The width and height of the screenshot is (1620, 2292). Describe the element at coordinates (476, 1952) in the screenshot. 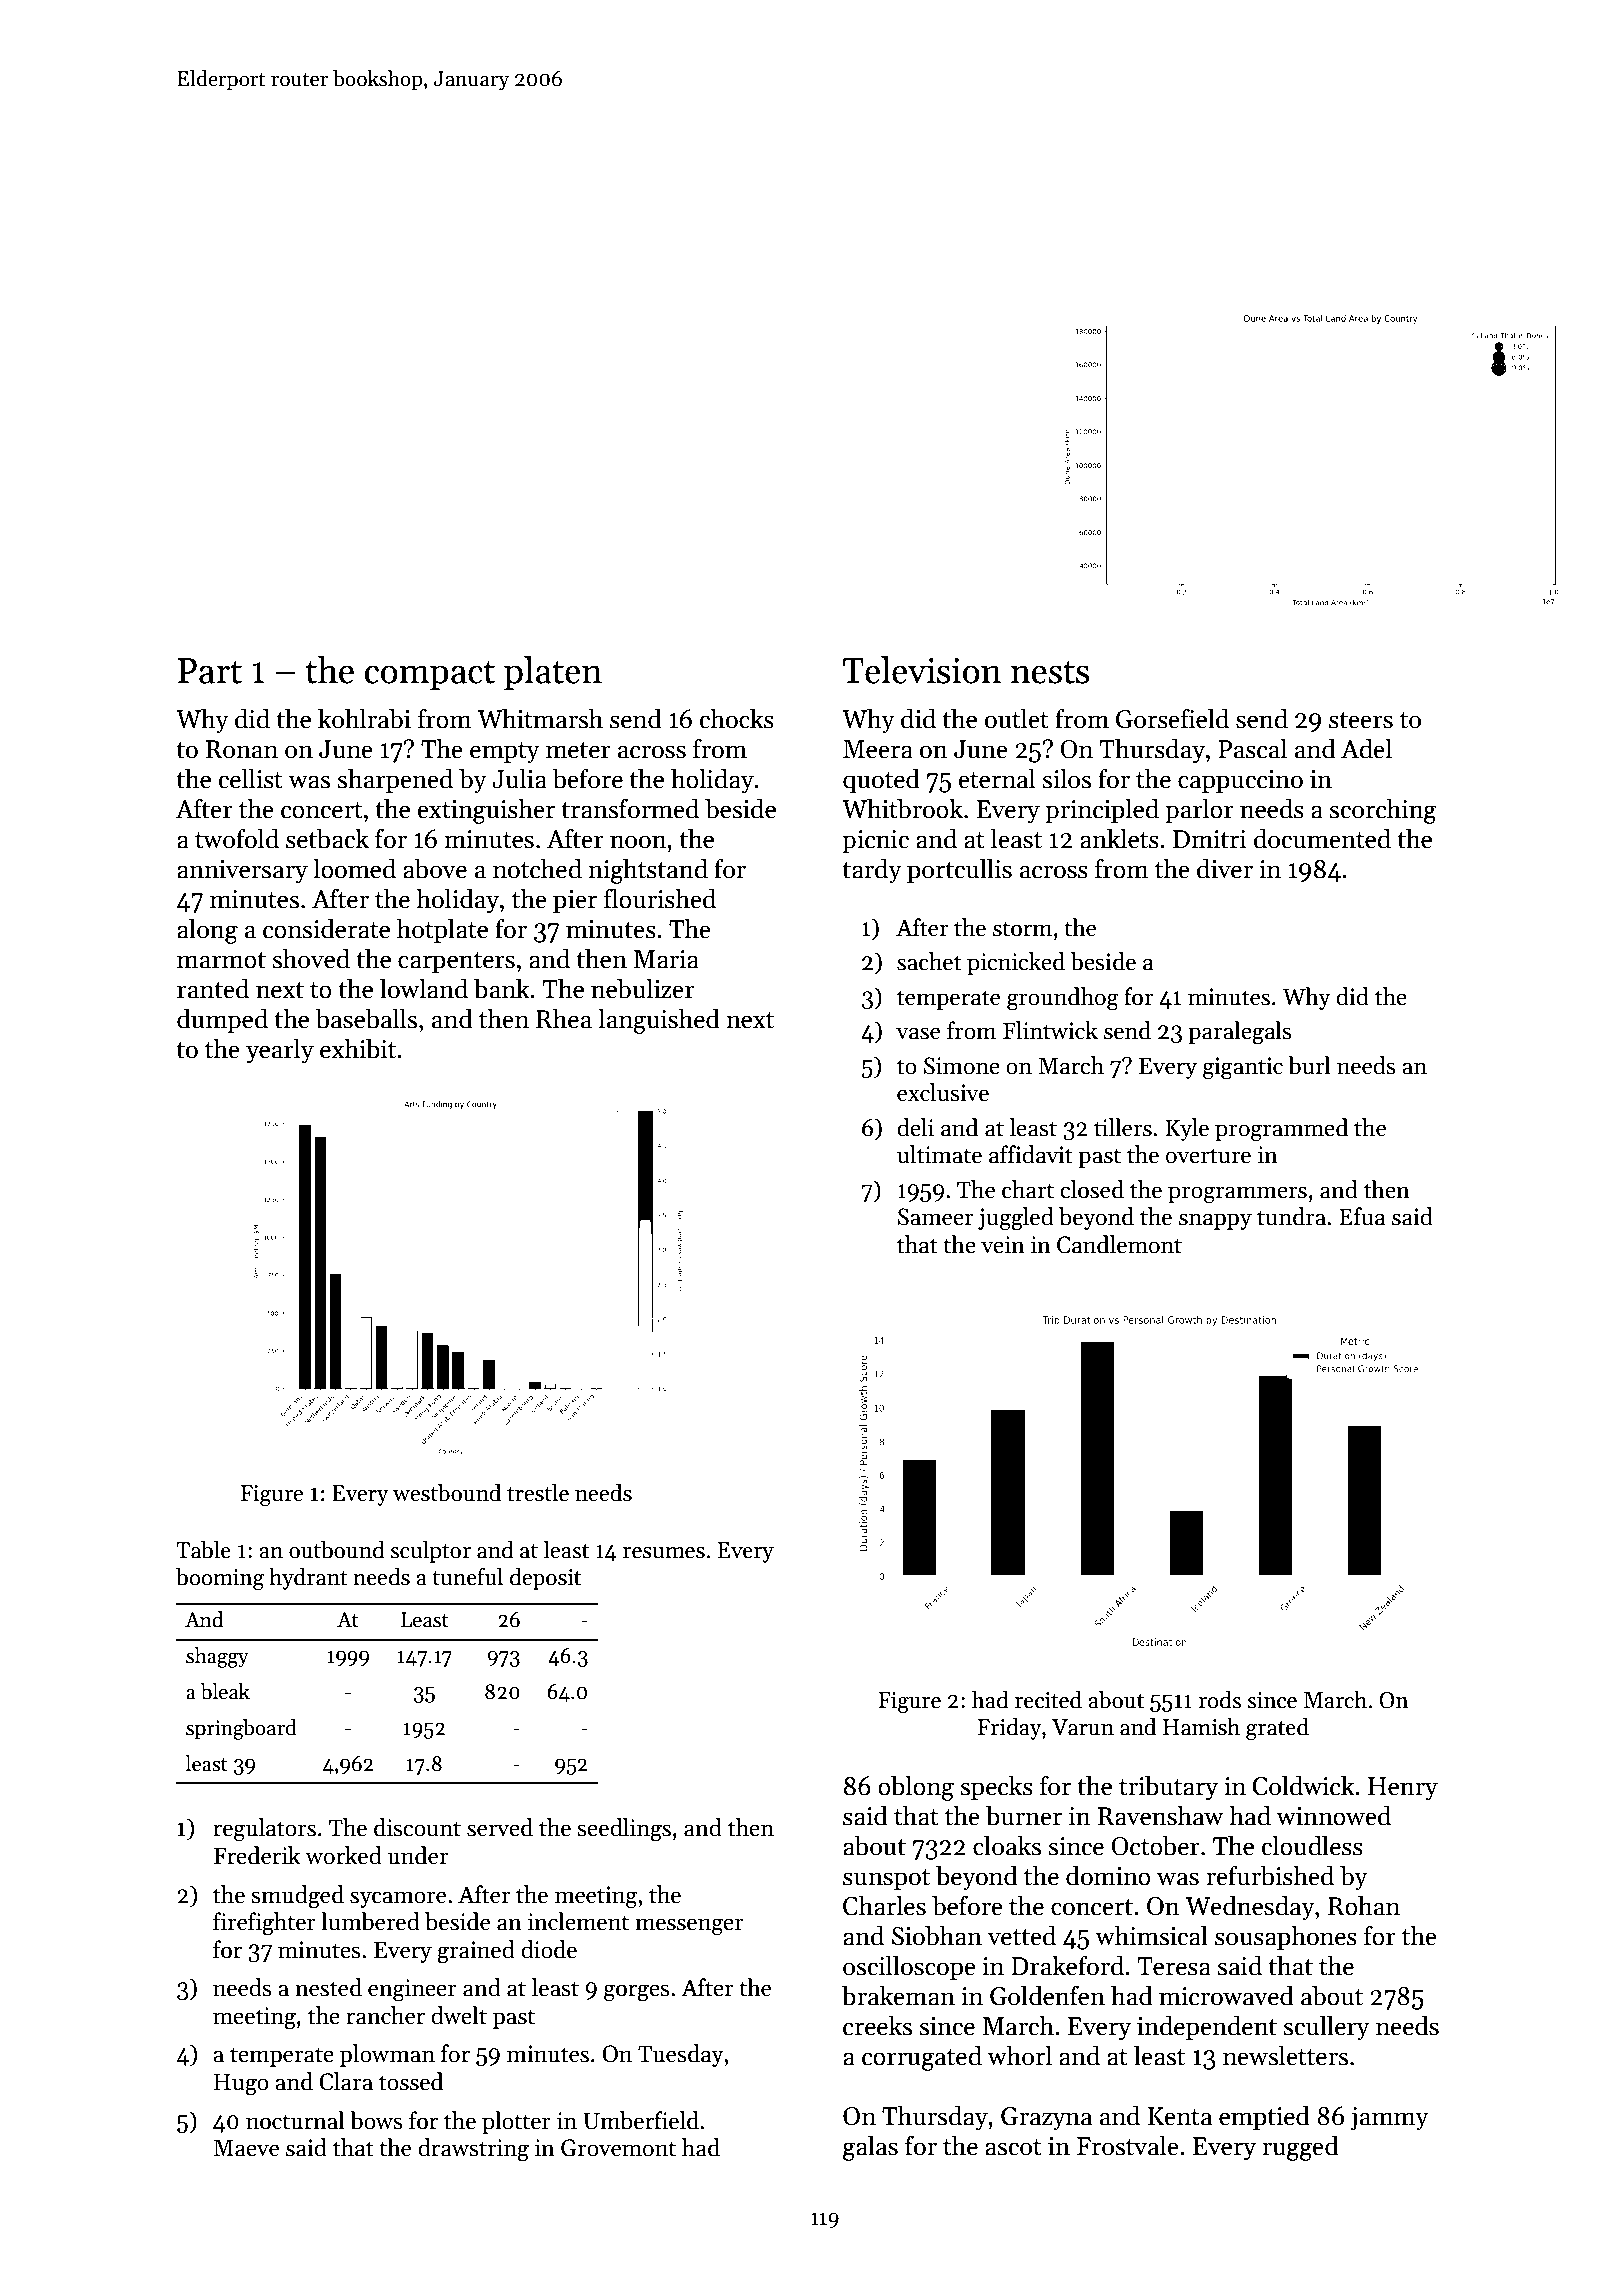

I see `grained` at that location.
